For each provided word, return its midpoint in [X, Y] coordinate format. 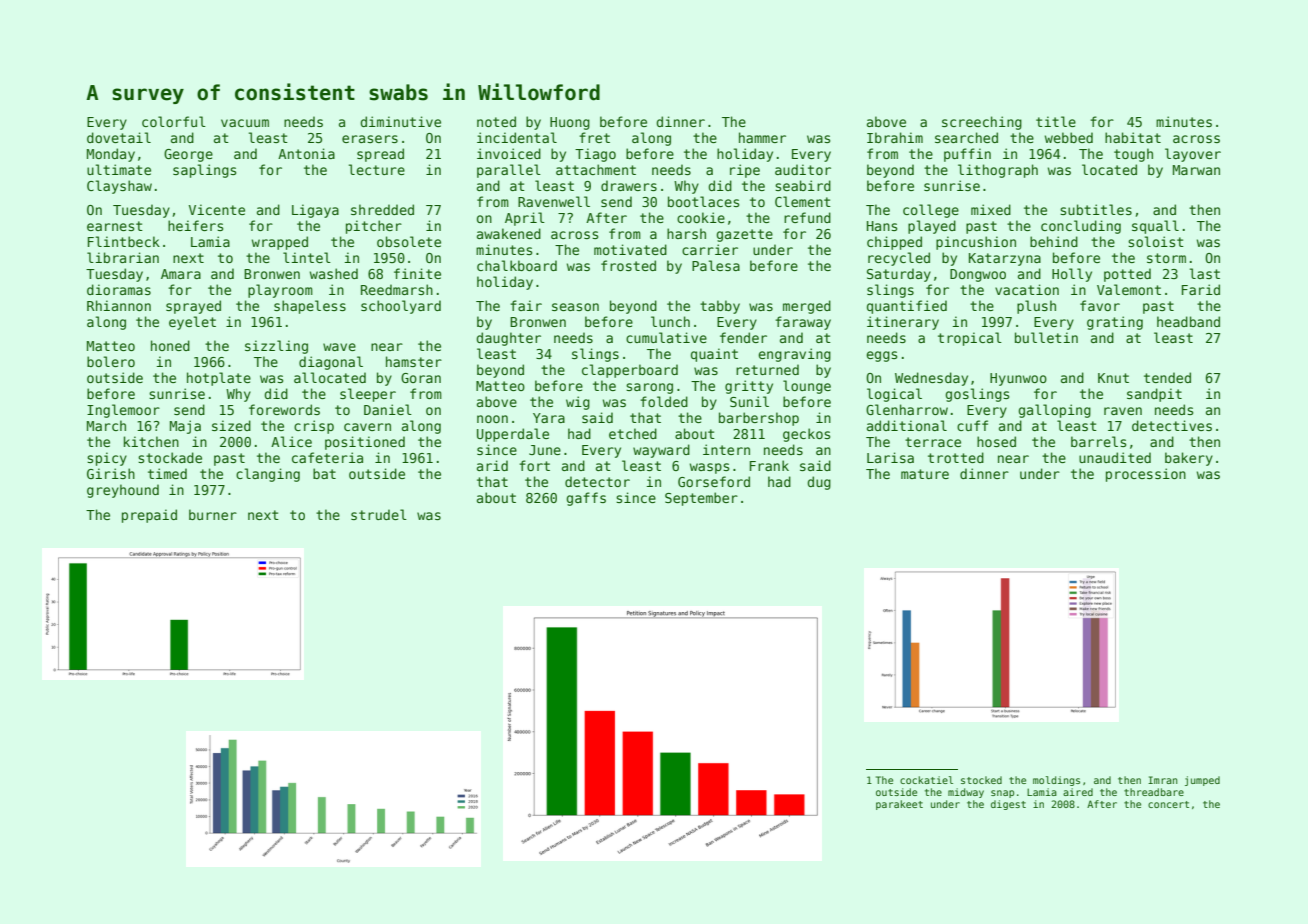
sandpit [1154, 395]
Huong [570, 123]
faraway [803, 323]
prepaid [149, 516]
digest [1008, 805]
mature [925, 474]
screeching [982, 123]
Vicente [217, 209]
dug [819, 483]
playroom [280, 291]
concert [1168, 804]
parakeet [899, 805]
